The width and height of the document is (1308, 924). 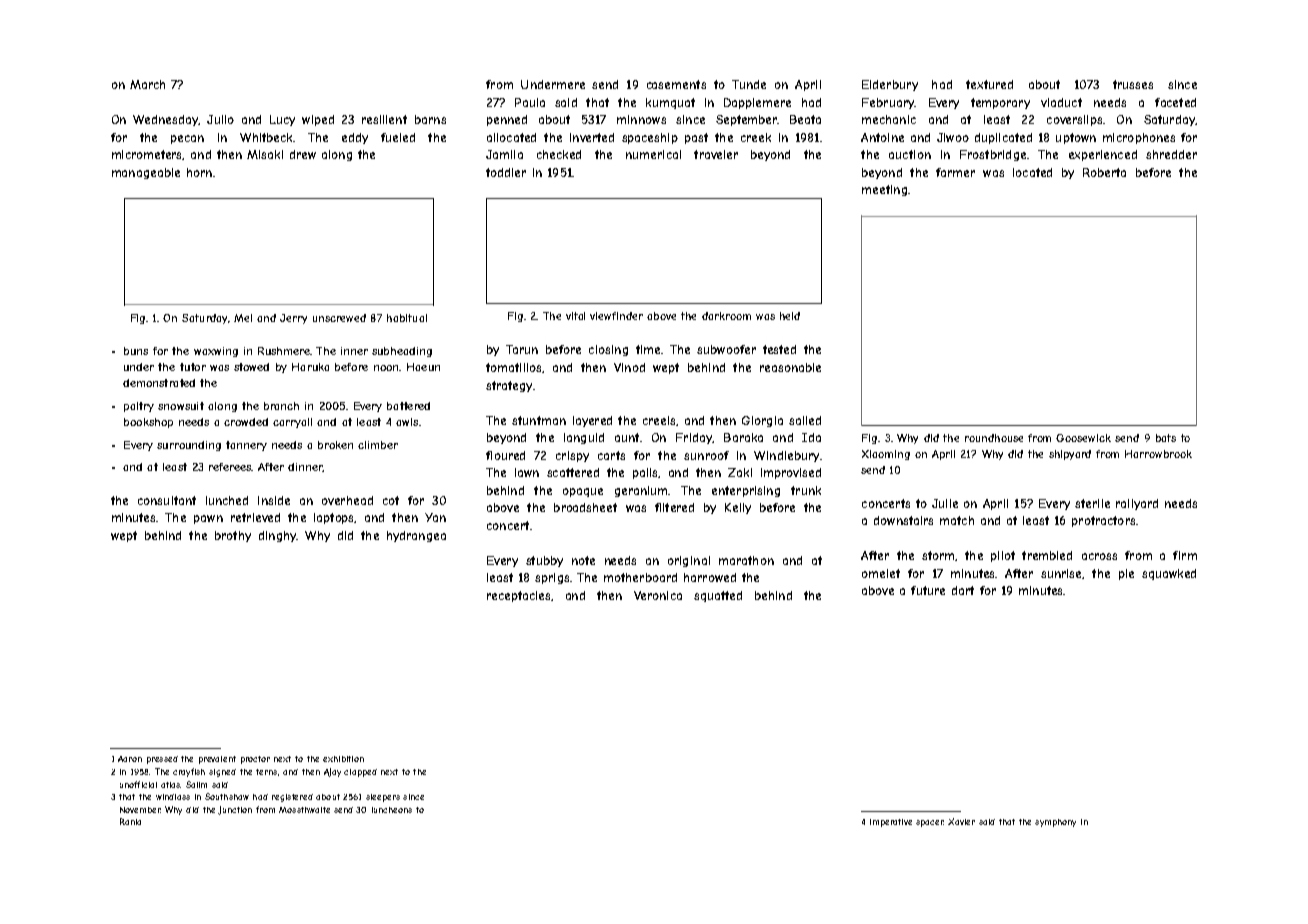 What do you see at coordinates (640, 577) in the document?
I see `motherboard` at bounding box center [640, 577].
